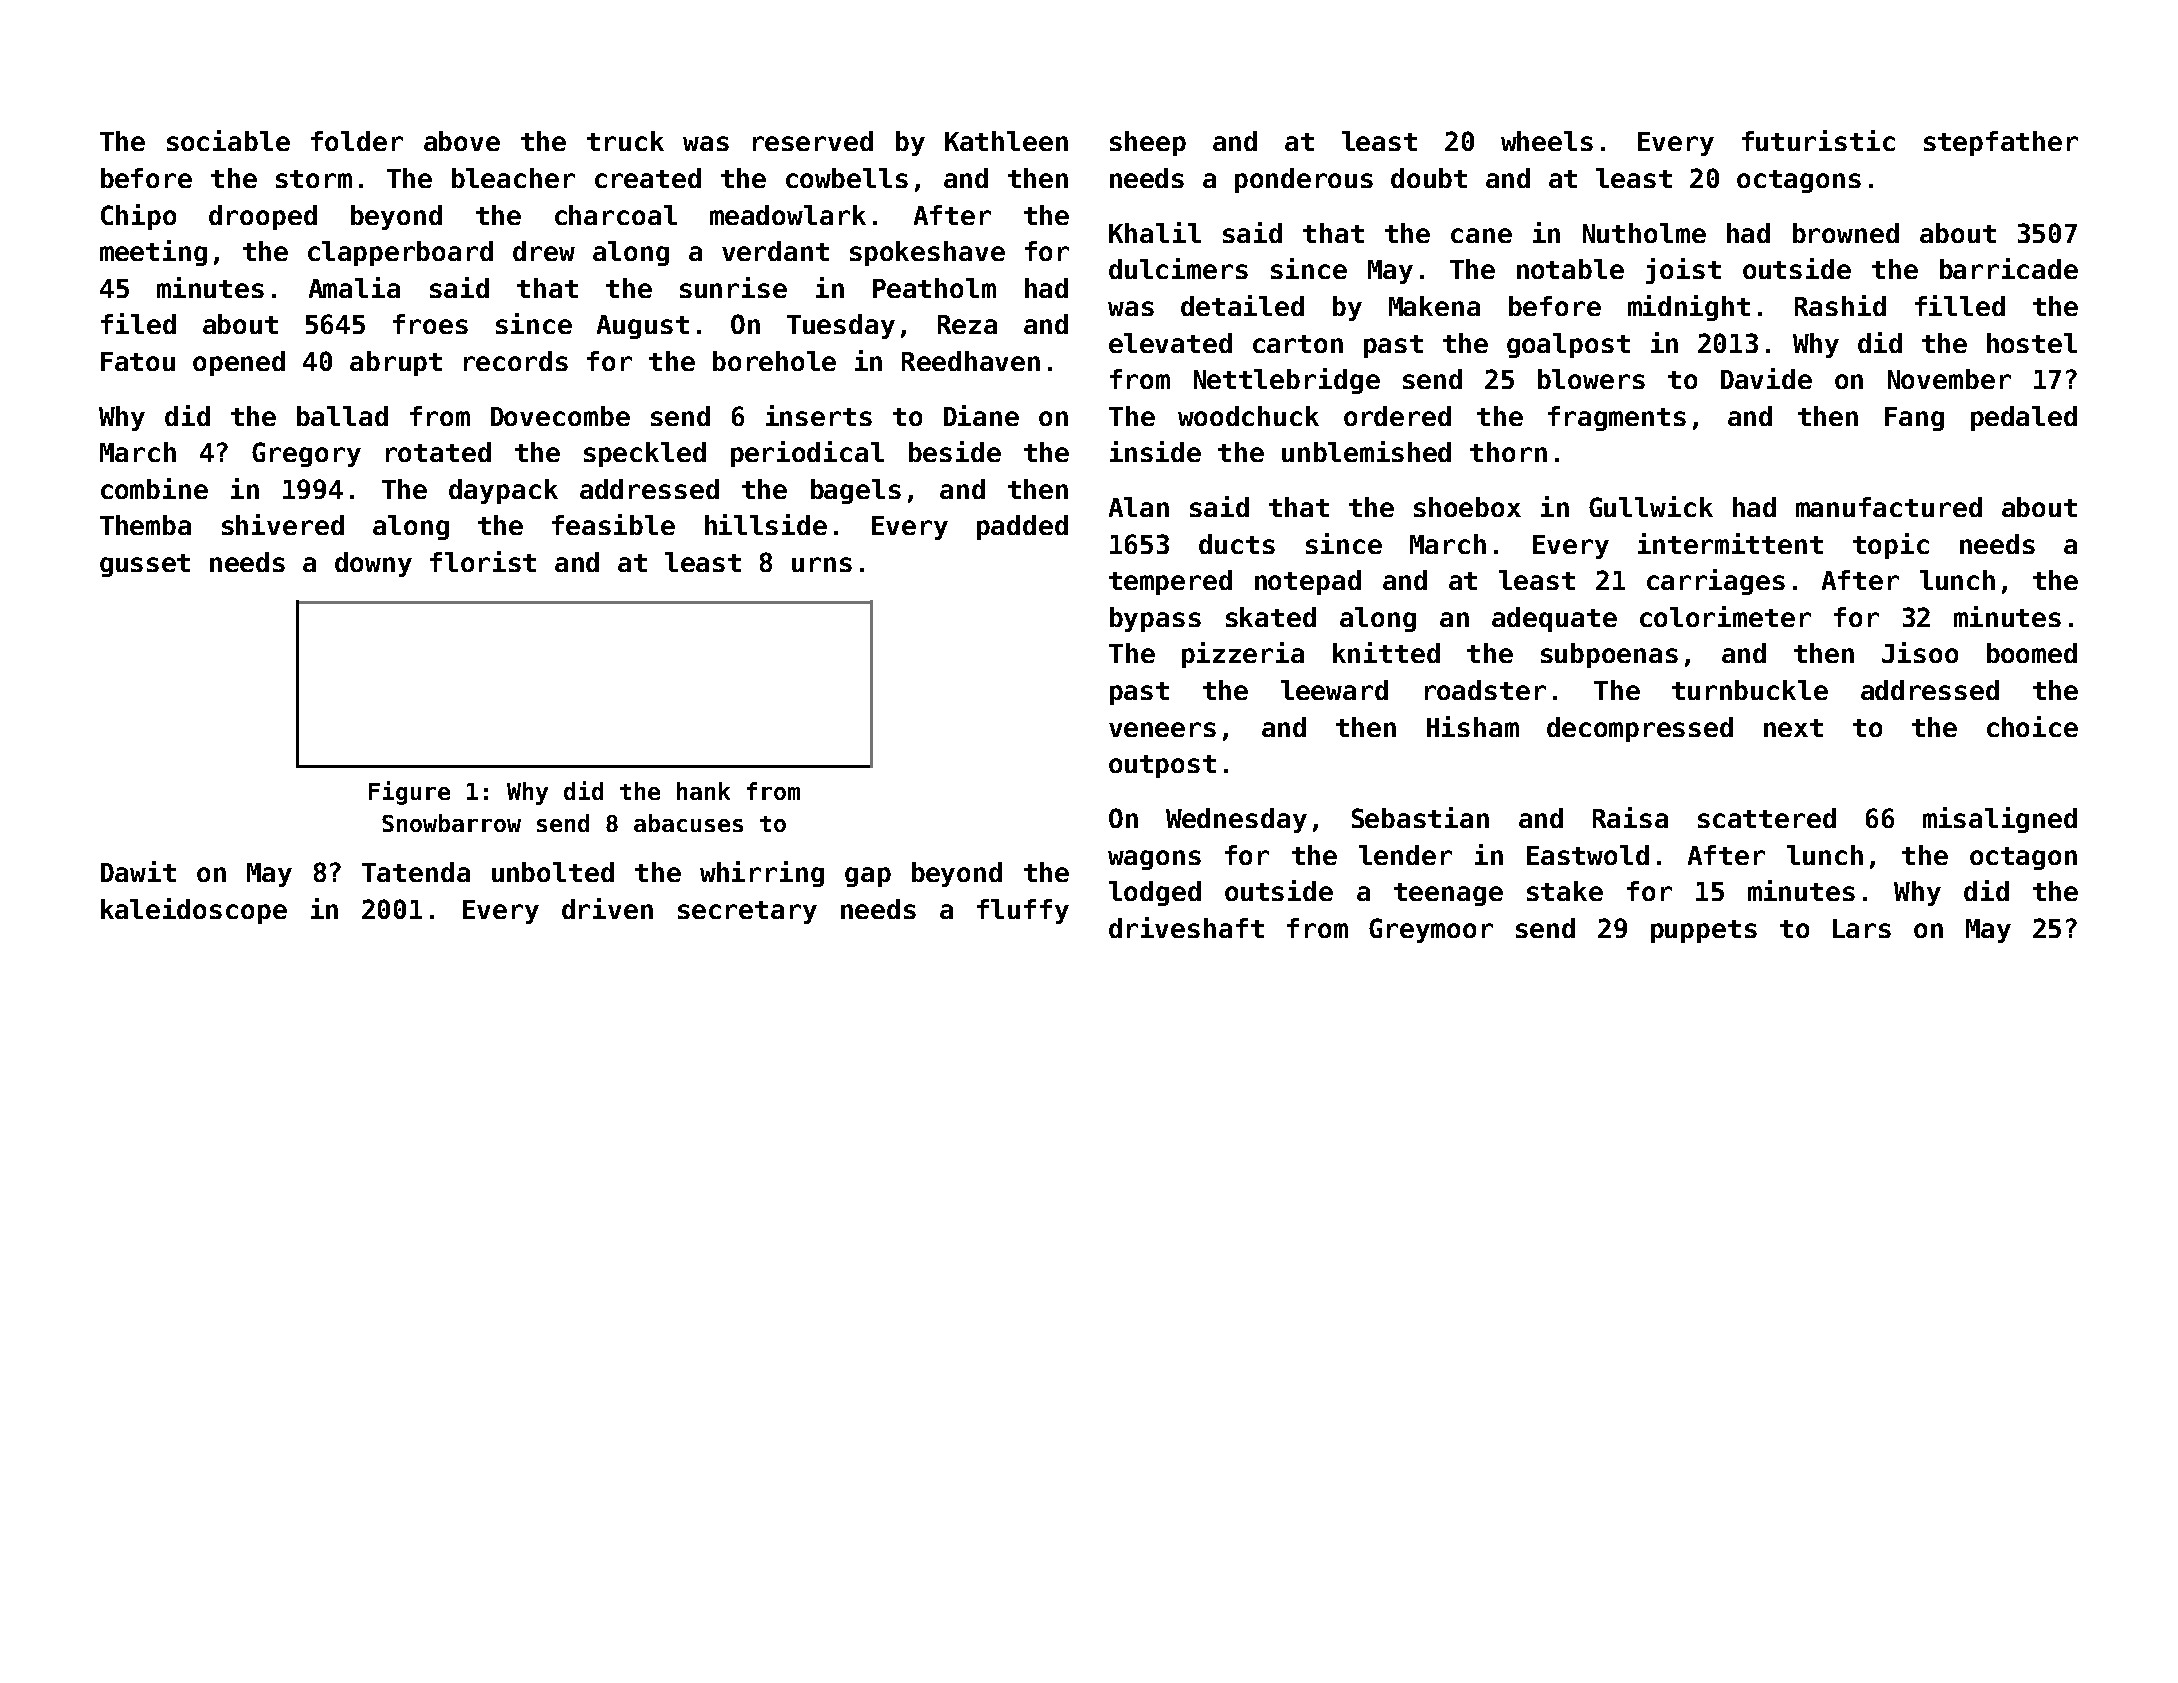  I want to click on Jisoo, so click(1920, 652).
